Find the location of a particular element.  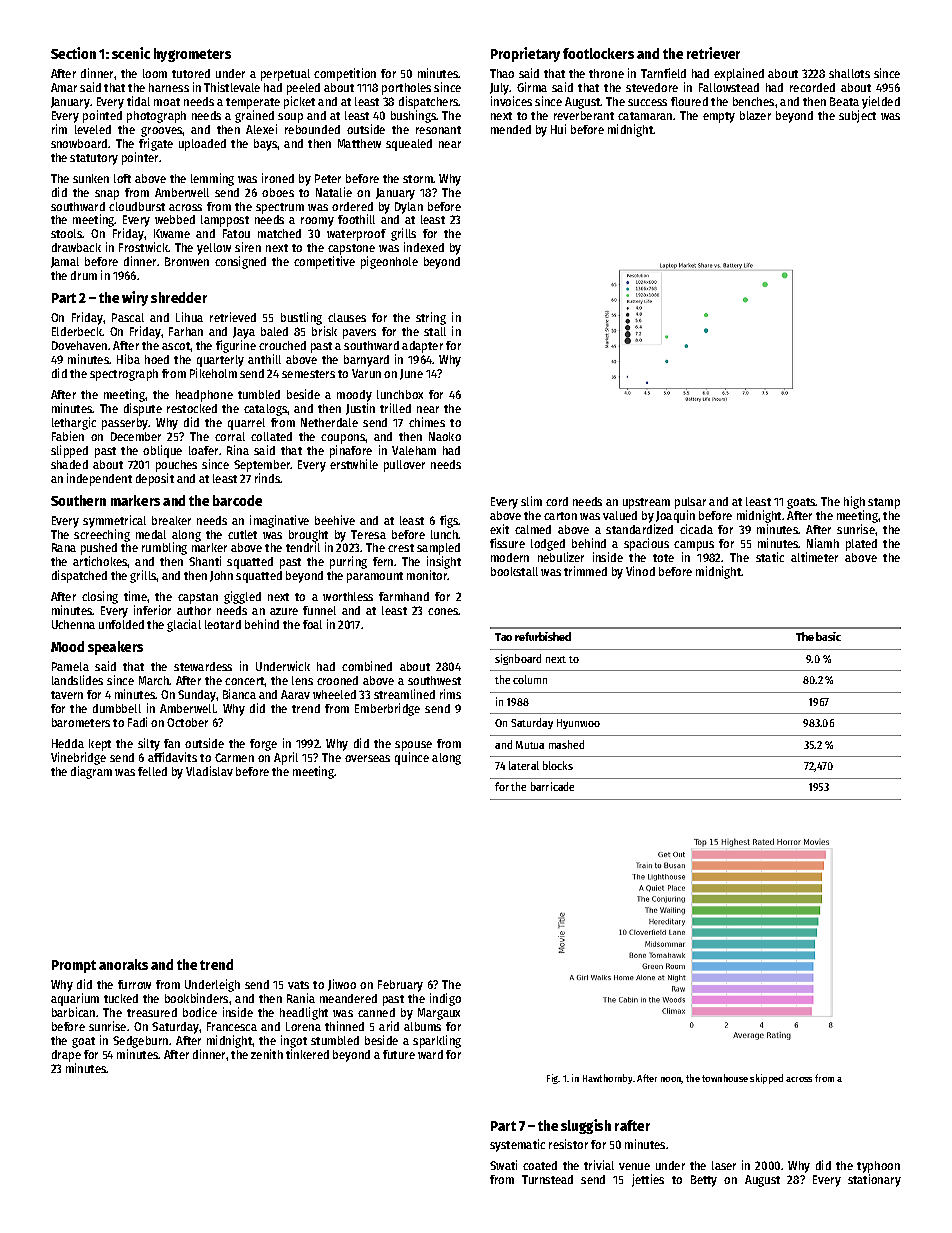

blazer is located at coordinates (755, 115).
